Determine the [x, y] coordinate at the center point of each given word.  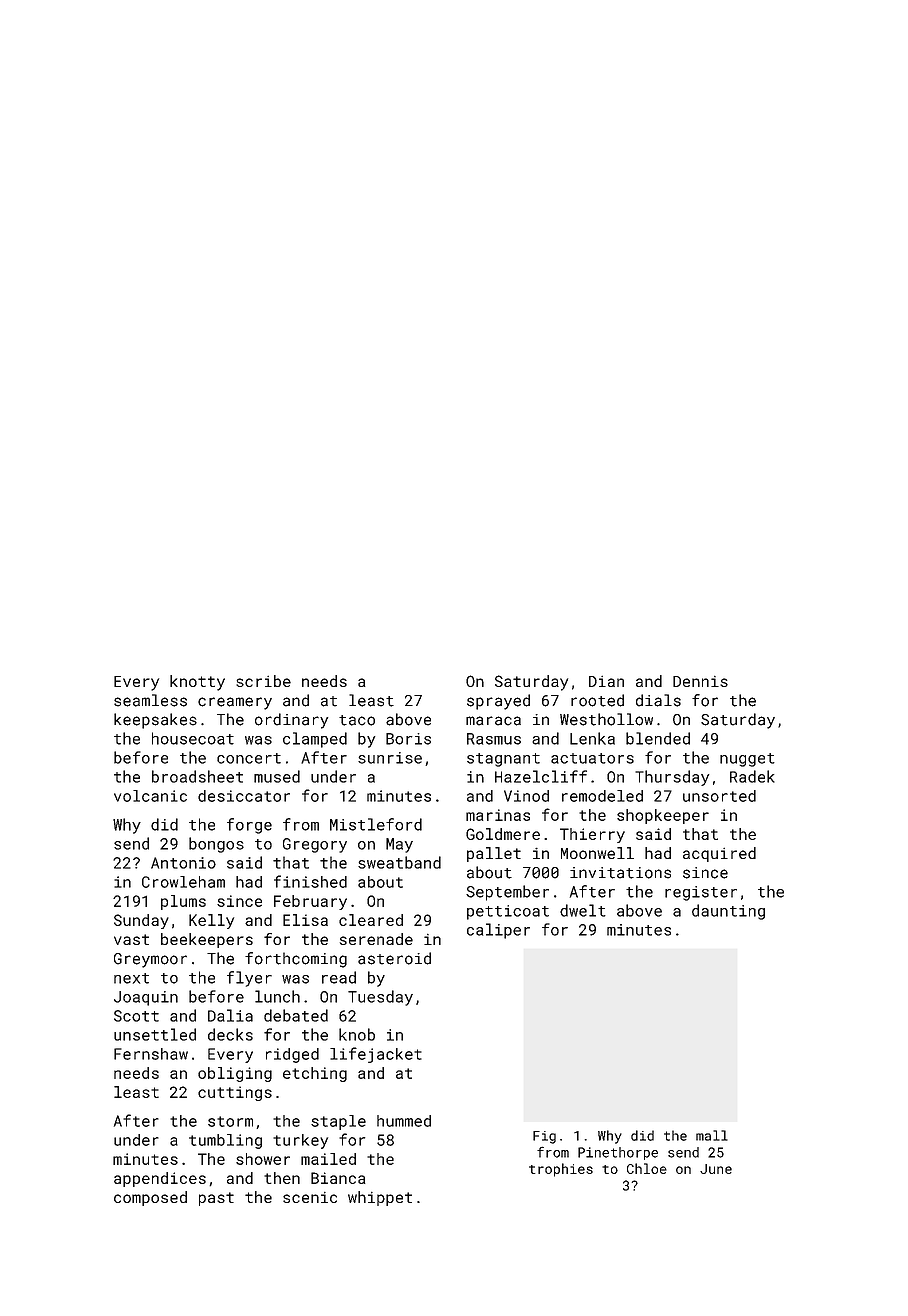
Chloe [647, 1168]
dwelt [583, 910]
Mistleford [376, 824]
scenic [310, 1197]
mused [277, 776]
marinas [498, 815]
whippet [380, 1198]
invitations [620, 873]
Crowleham [183, 882]
